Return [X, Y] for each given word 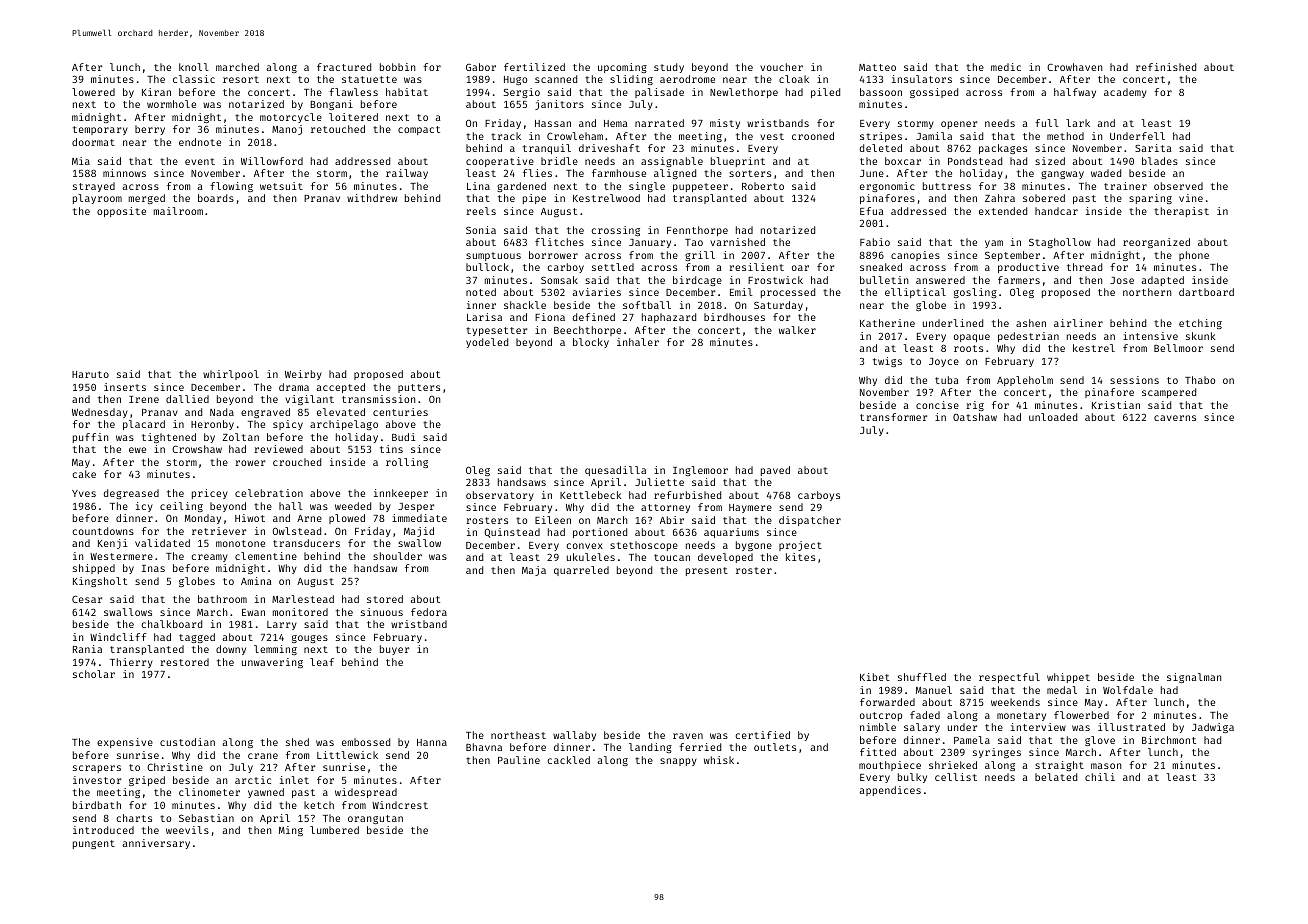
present [707, 571]
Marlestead [303, 599]
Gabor [481, 67]
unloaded [1053, 417]
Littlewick [347, 755]
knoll [194, 67]
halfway [1075, 93]
